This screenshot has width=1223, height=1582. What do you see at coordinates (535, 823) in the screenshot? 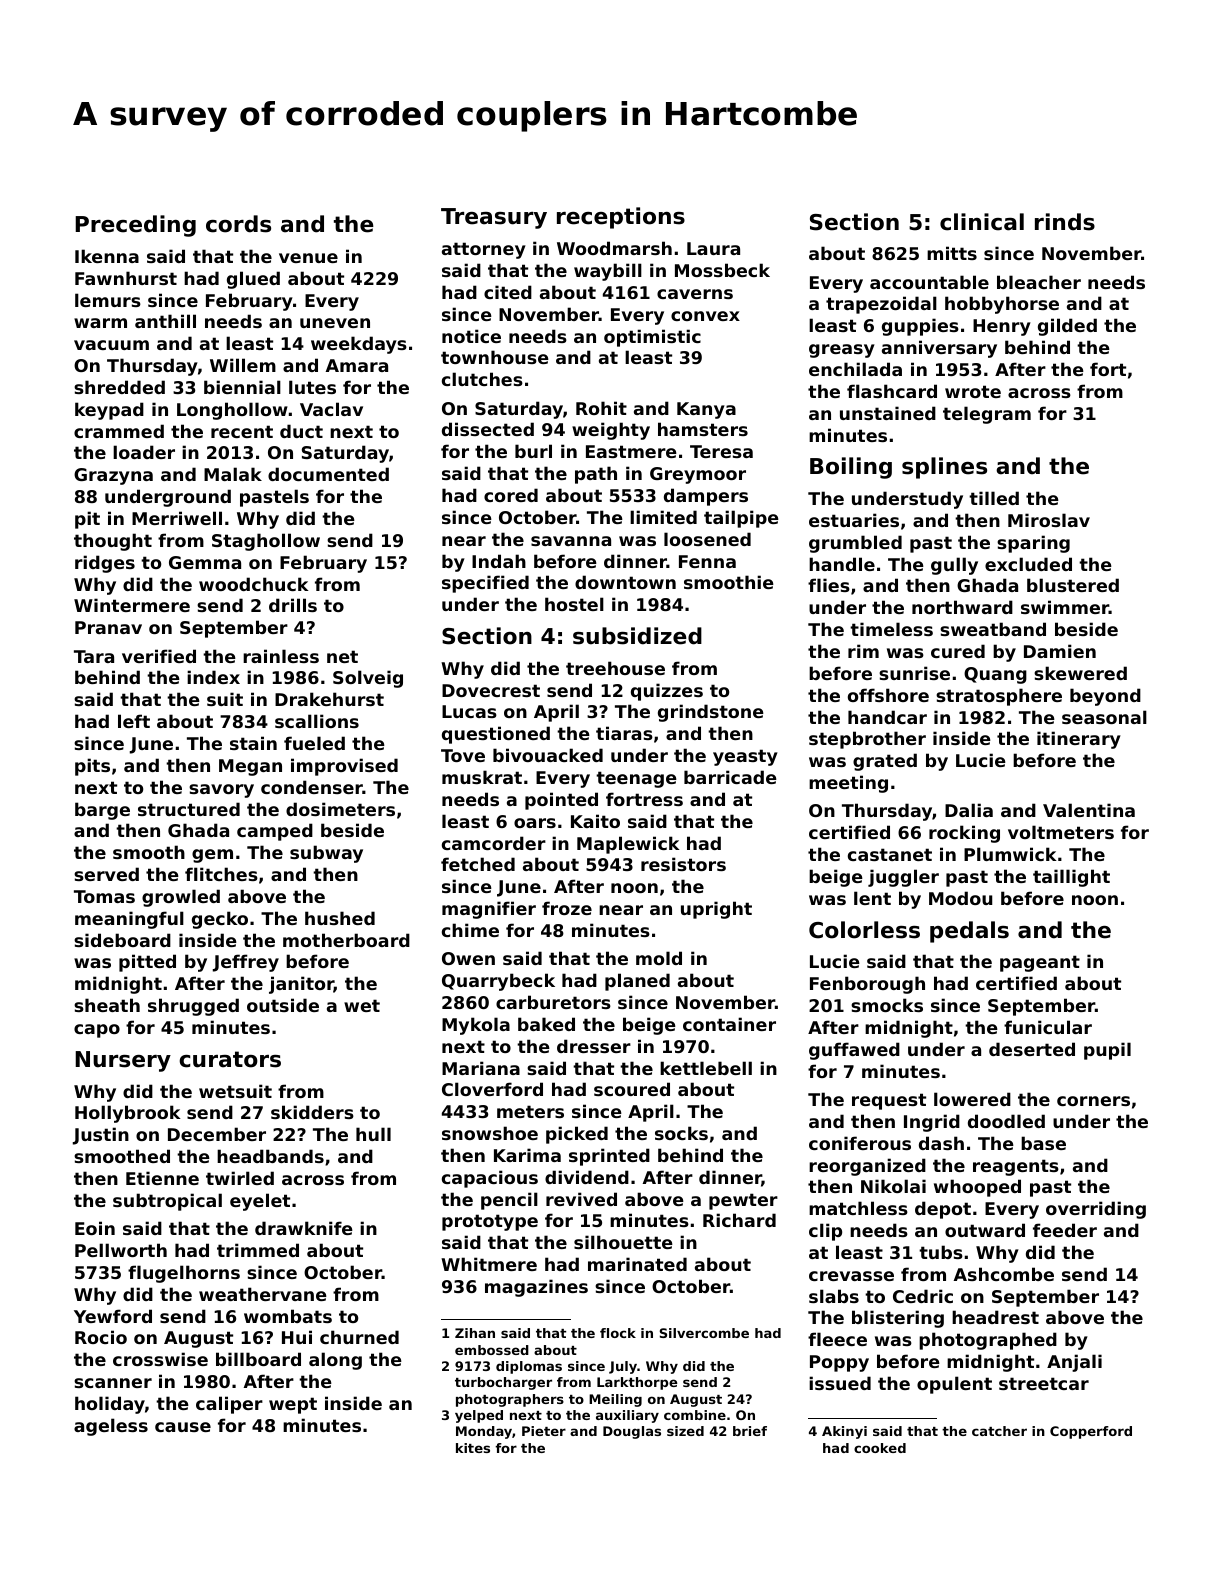
I see `oars` at bounding box center [535, 823].
